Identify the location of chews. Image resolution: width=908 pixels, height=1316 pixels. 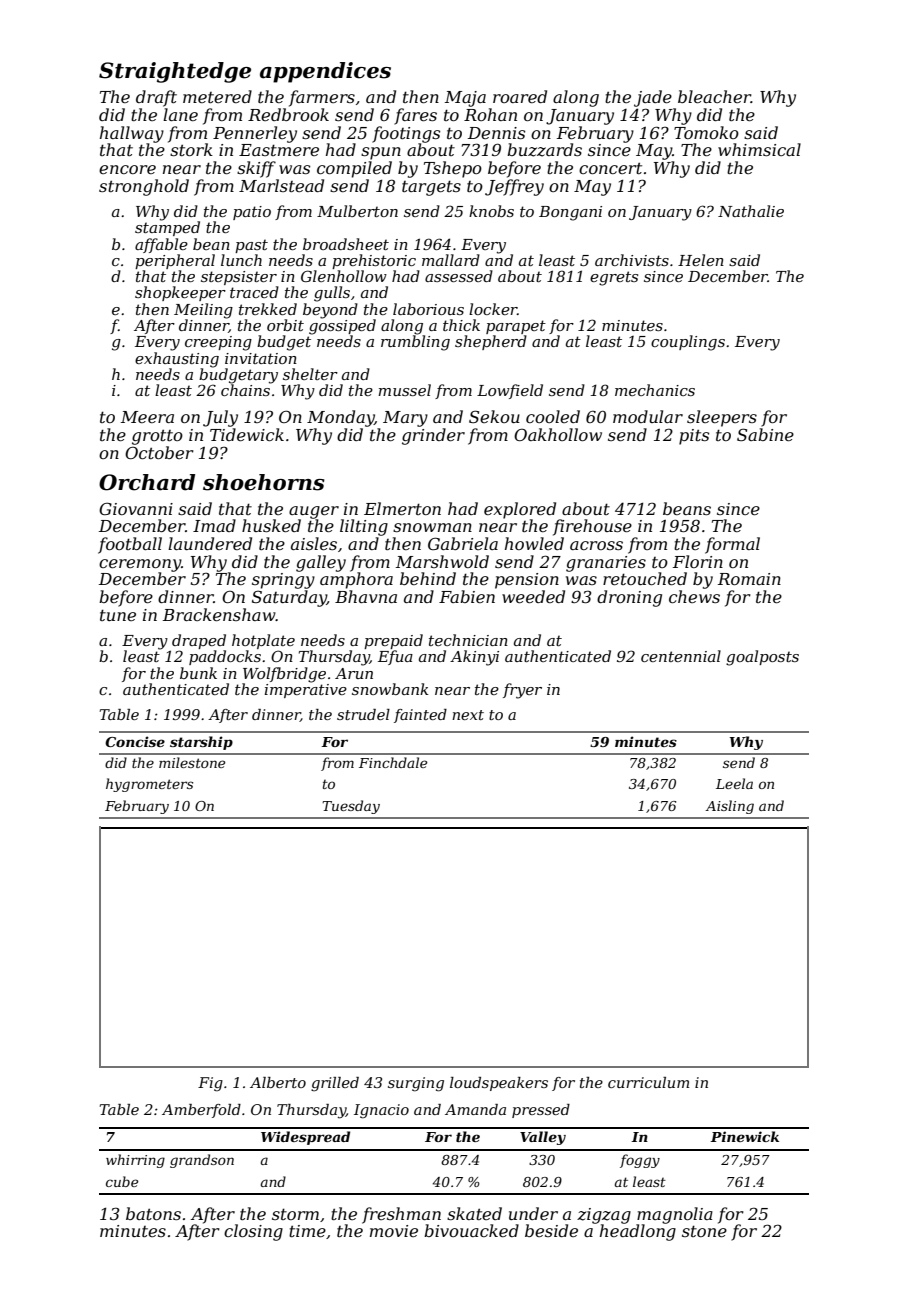
(694, 596).
